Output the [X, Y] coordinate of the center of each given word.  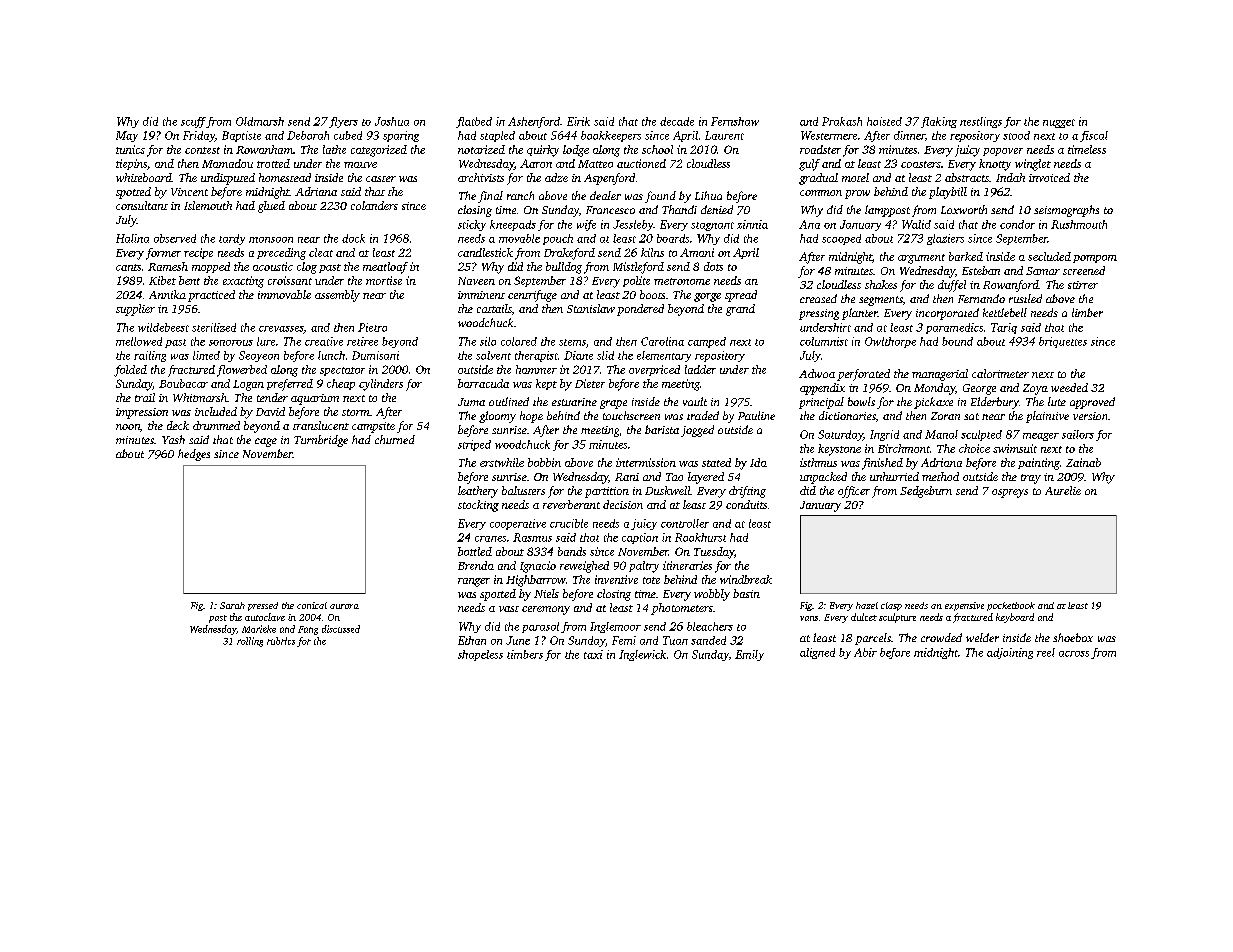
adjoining [1010, 653]
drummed [216, 425]
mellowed [139, 341]
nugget [1059, 123]
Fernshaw [735, 121]
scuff [193, 122]
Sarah [232, 605]
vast [509, 609]
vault [695, 401]
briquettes [1063, 342]
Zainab [1083, 462]
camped [707, 342]
